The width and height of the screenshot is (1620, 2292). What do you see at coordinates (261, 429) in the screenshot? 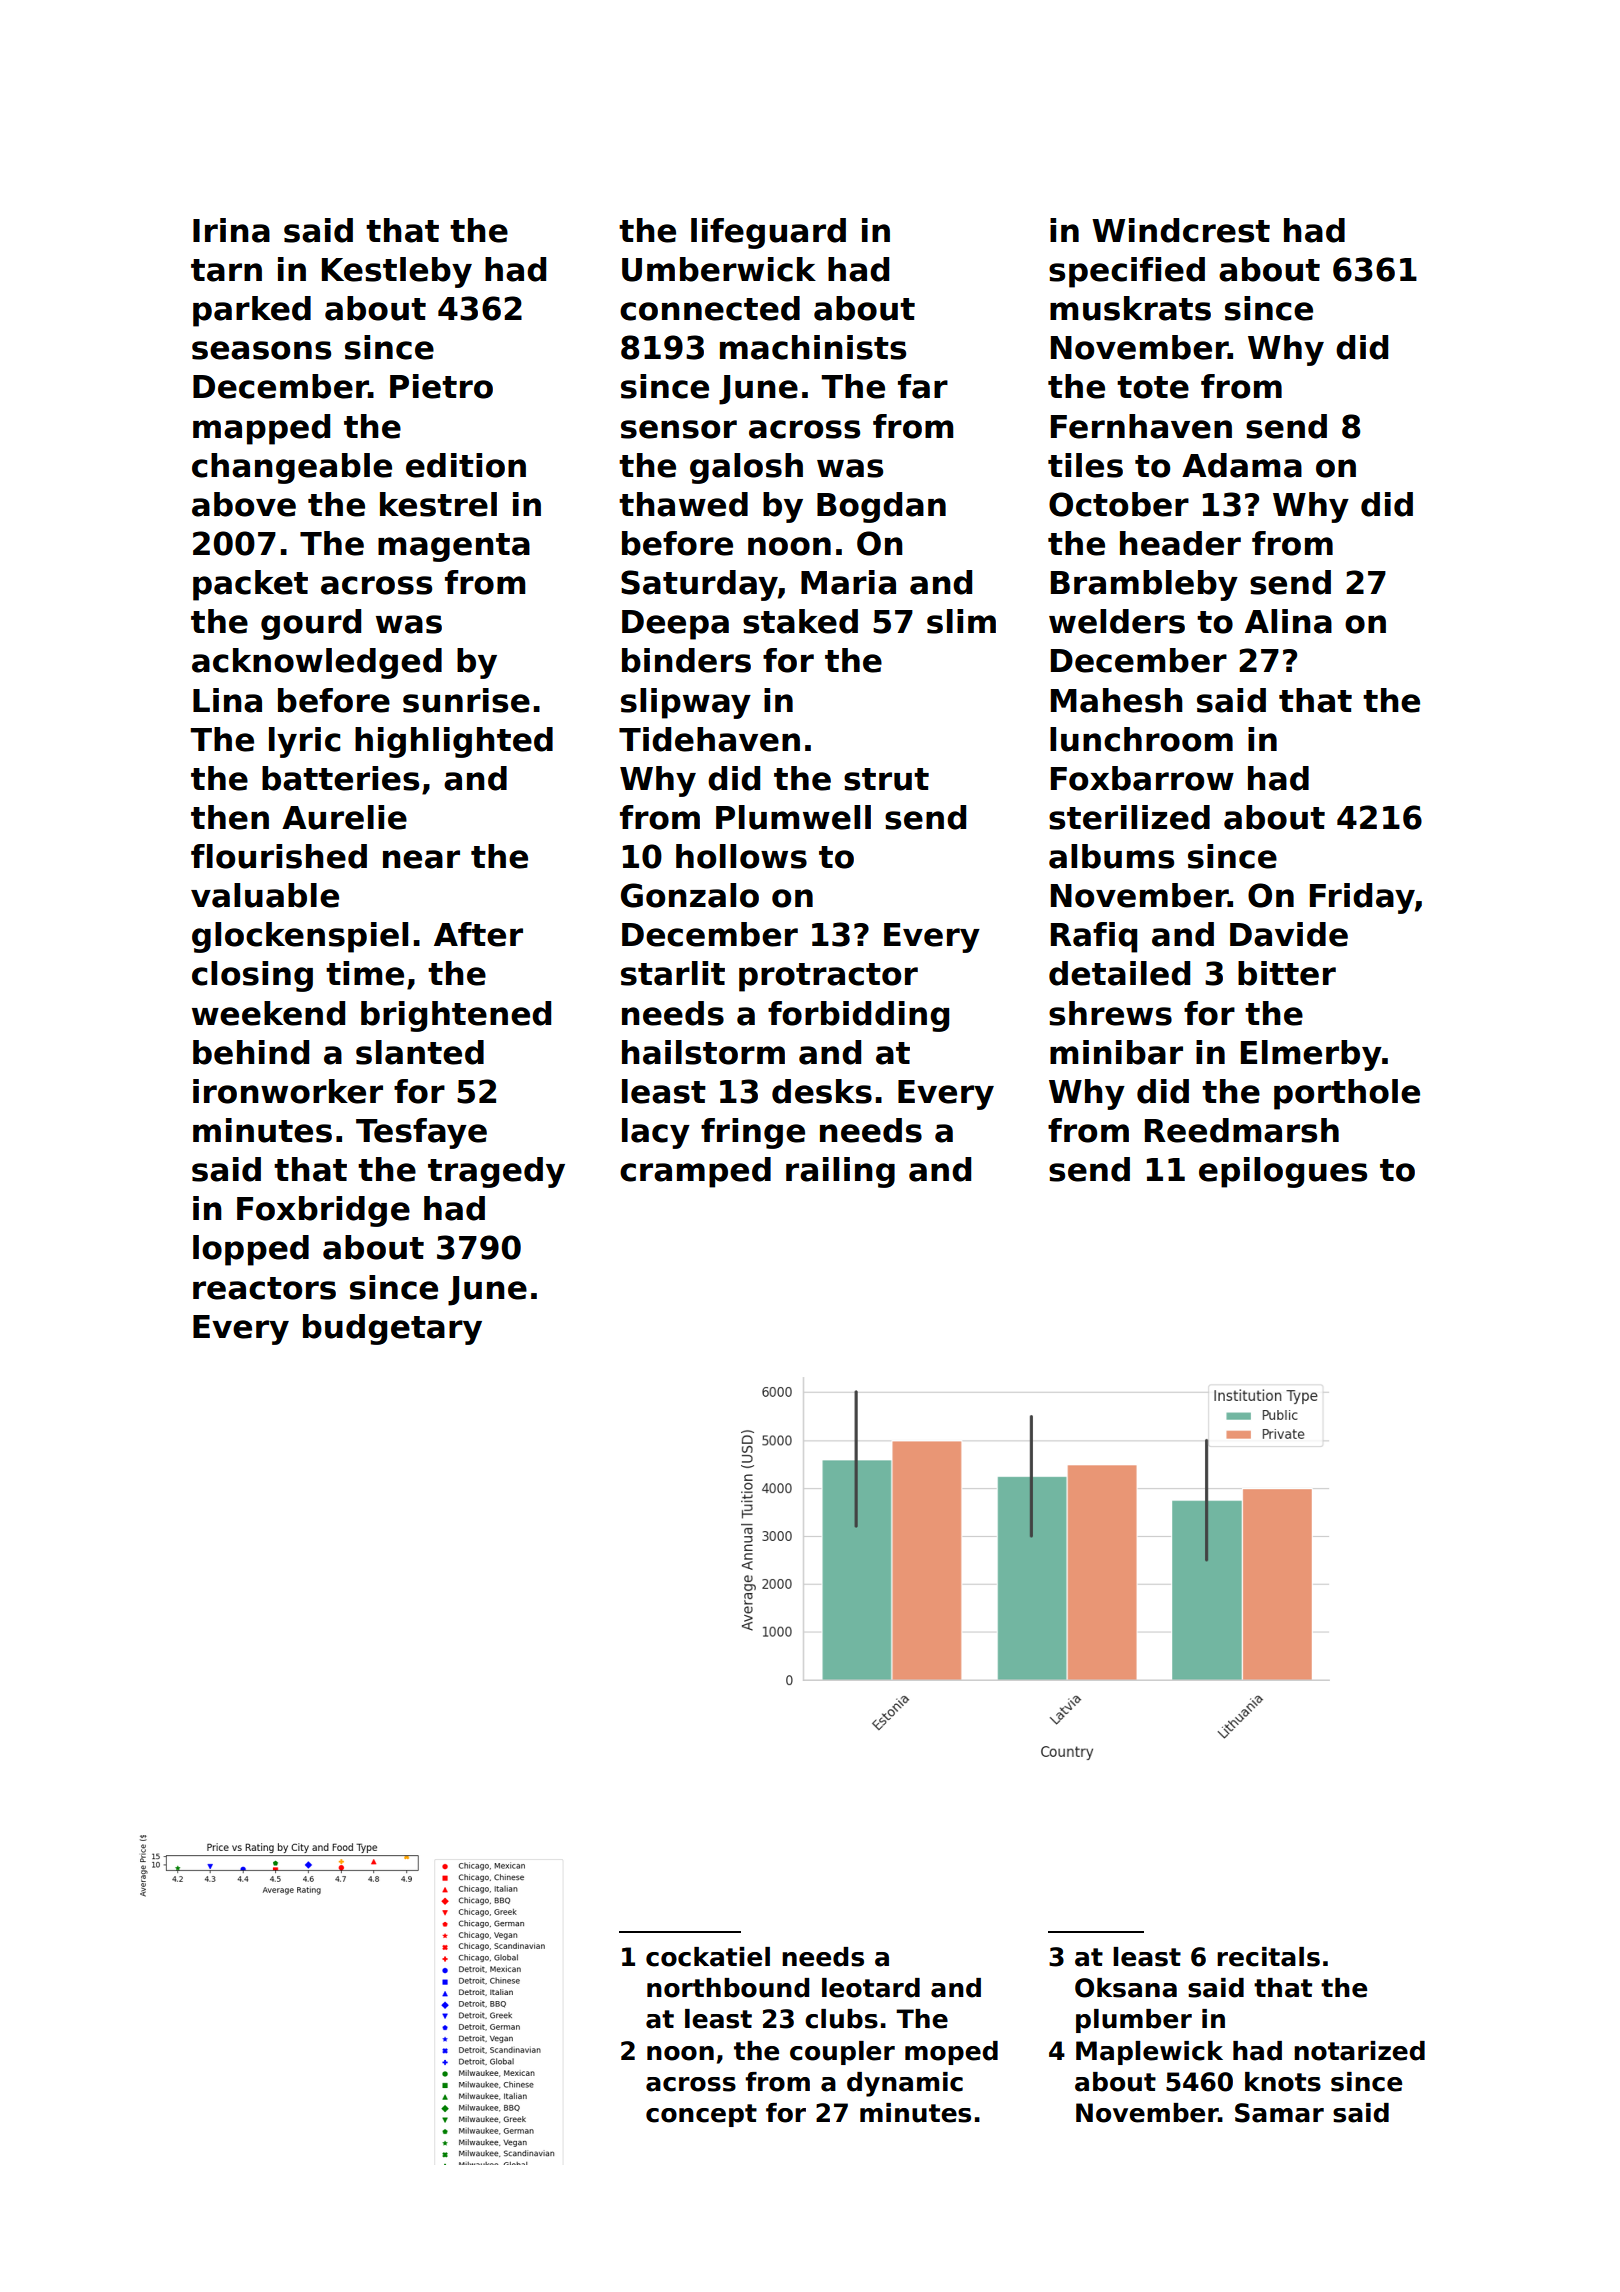
I see `mapped` at bounding box center [261, 429].
